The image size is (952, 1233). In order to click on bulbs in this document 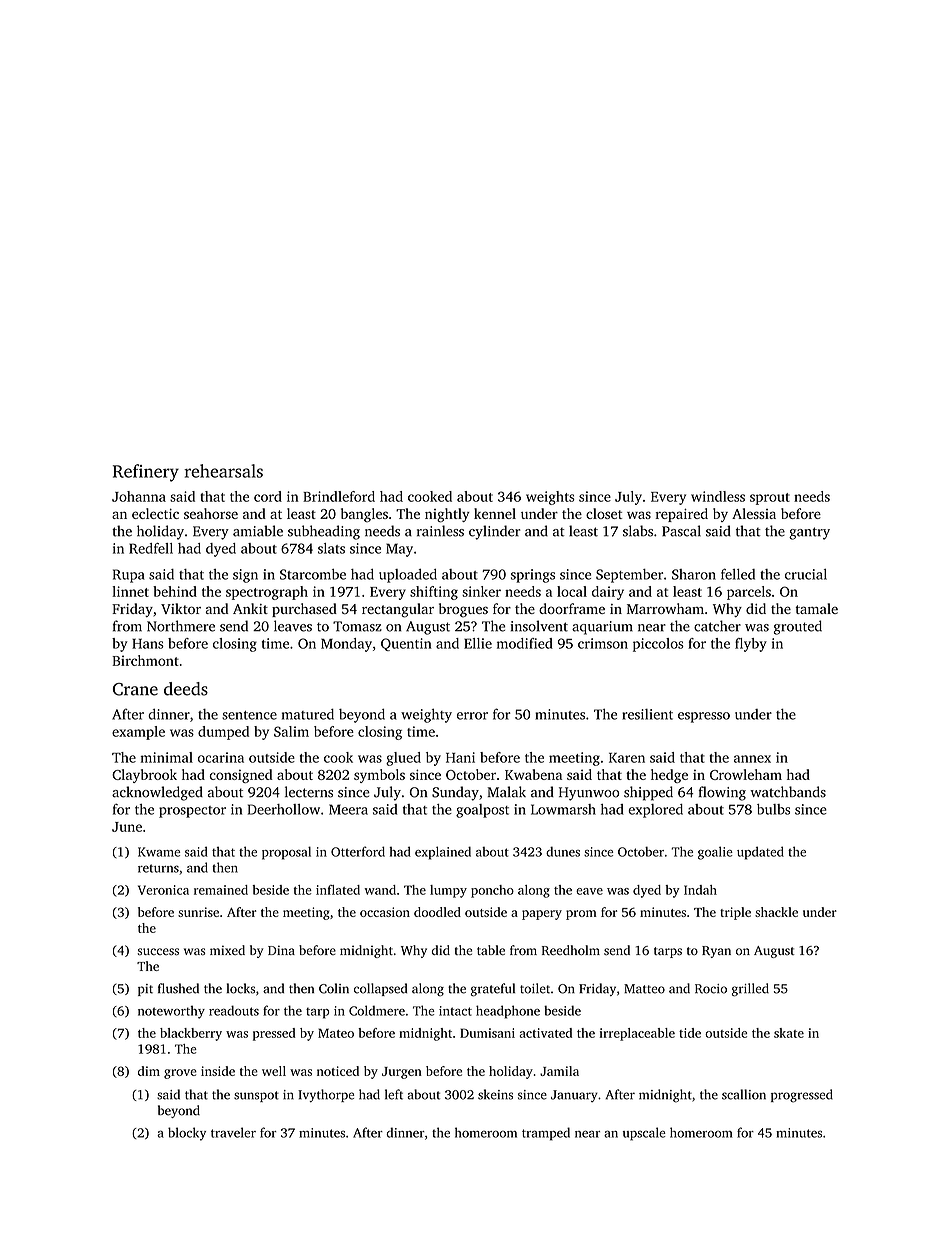, I will do `click(773, 809)`.
